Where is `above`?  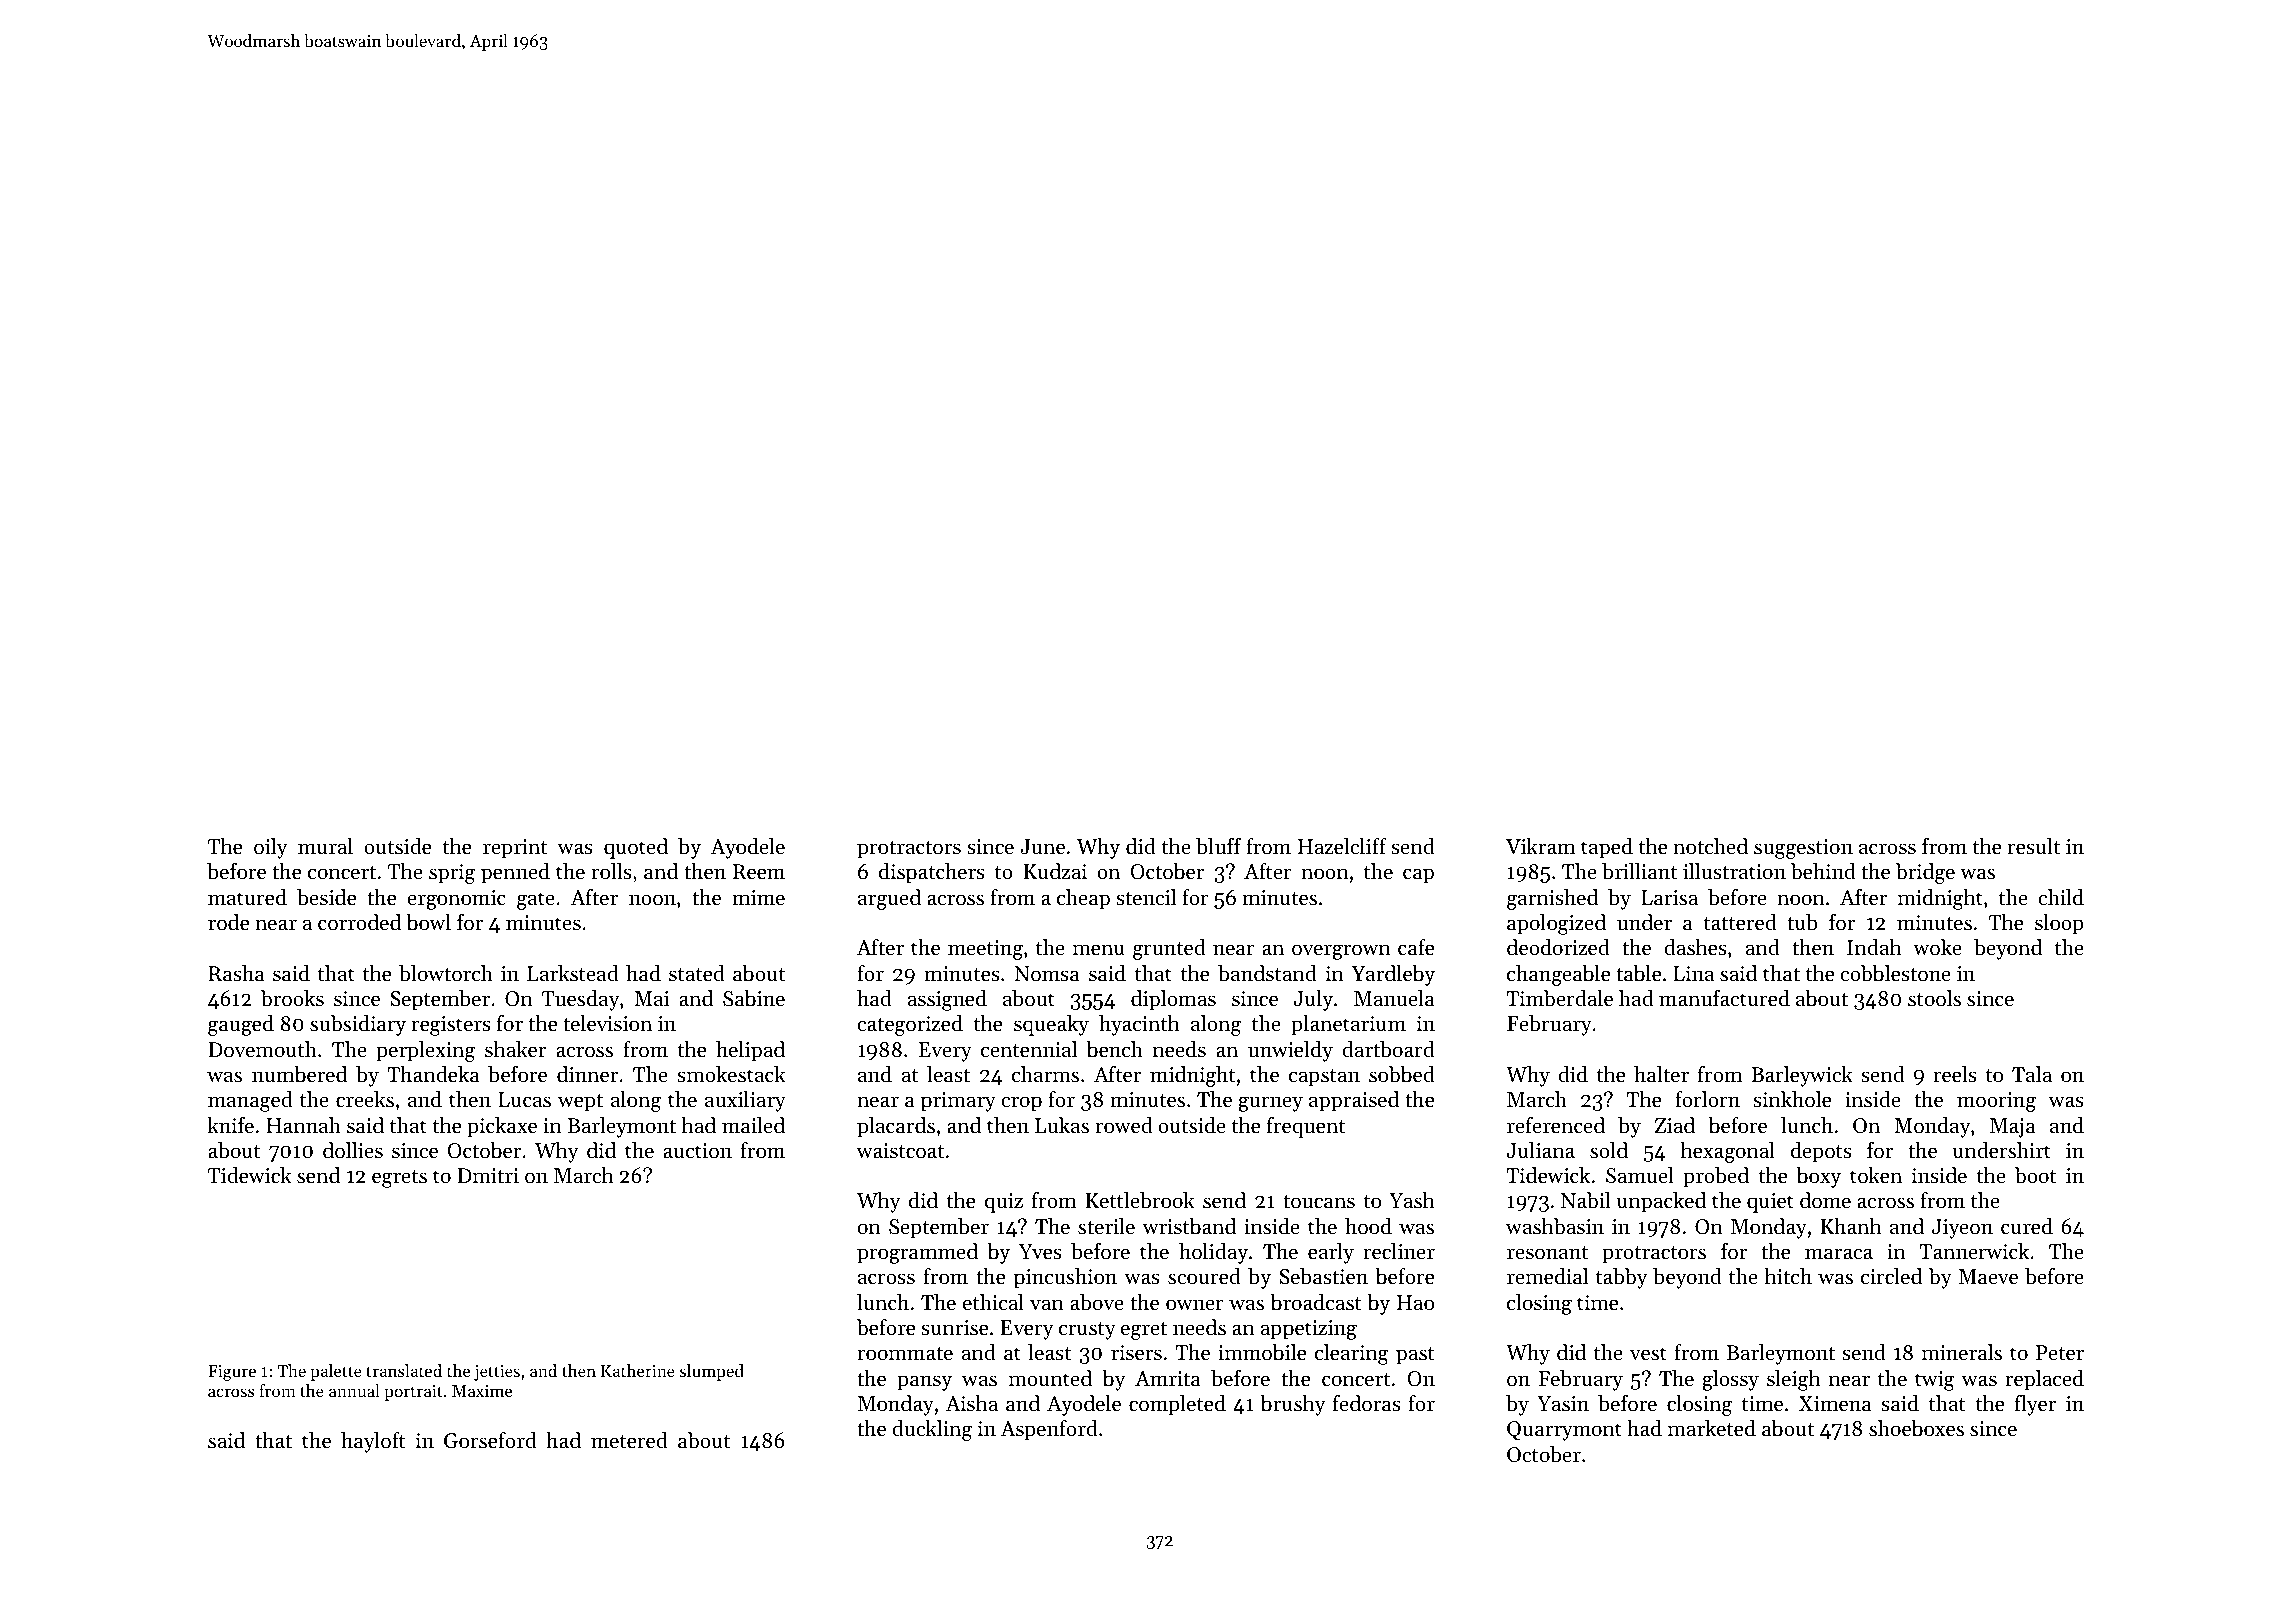 above is located at coordinates (1097, 1302).
